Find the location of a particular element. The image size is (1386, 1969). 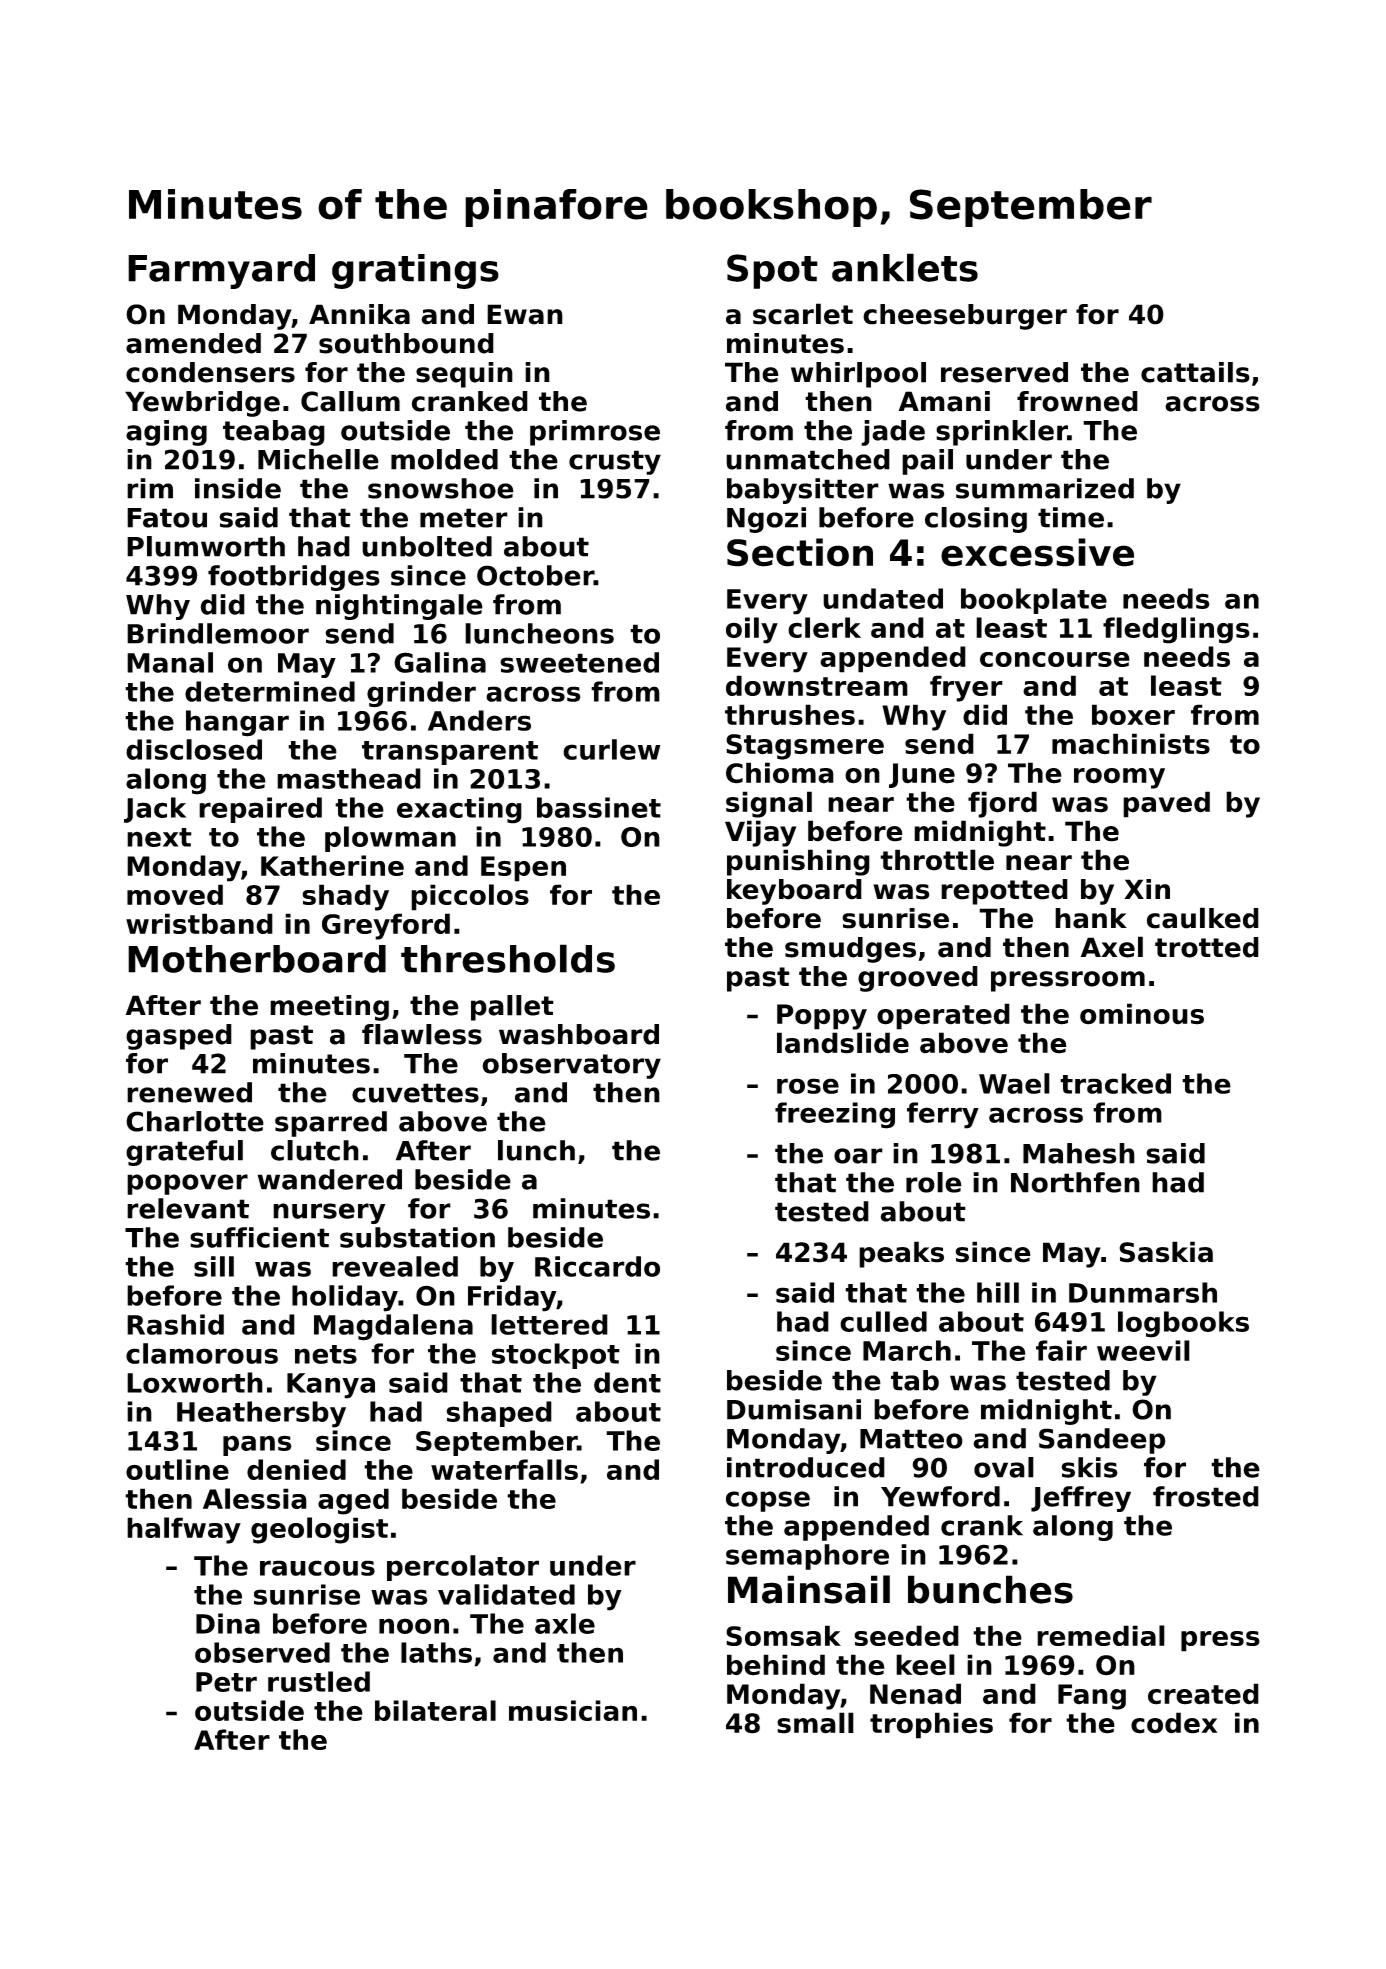

grateful is located at coordinates (184, 1153).
